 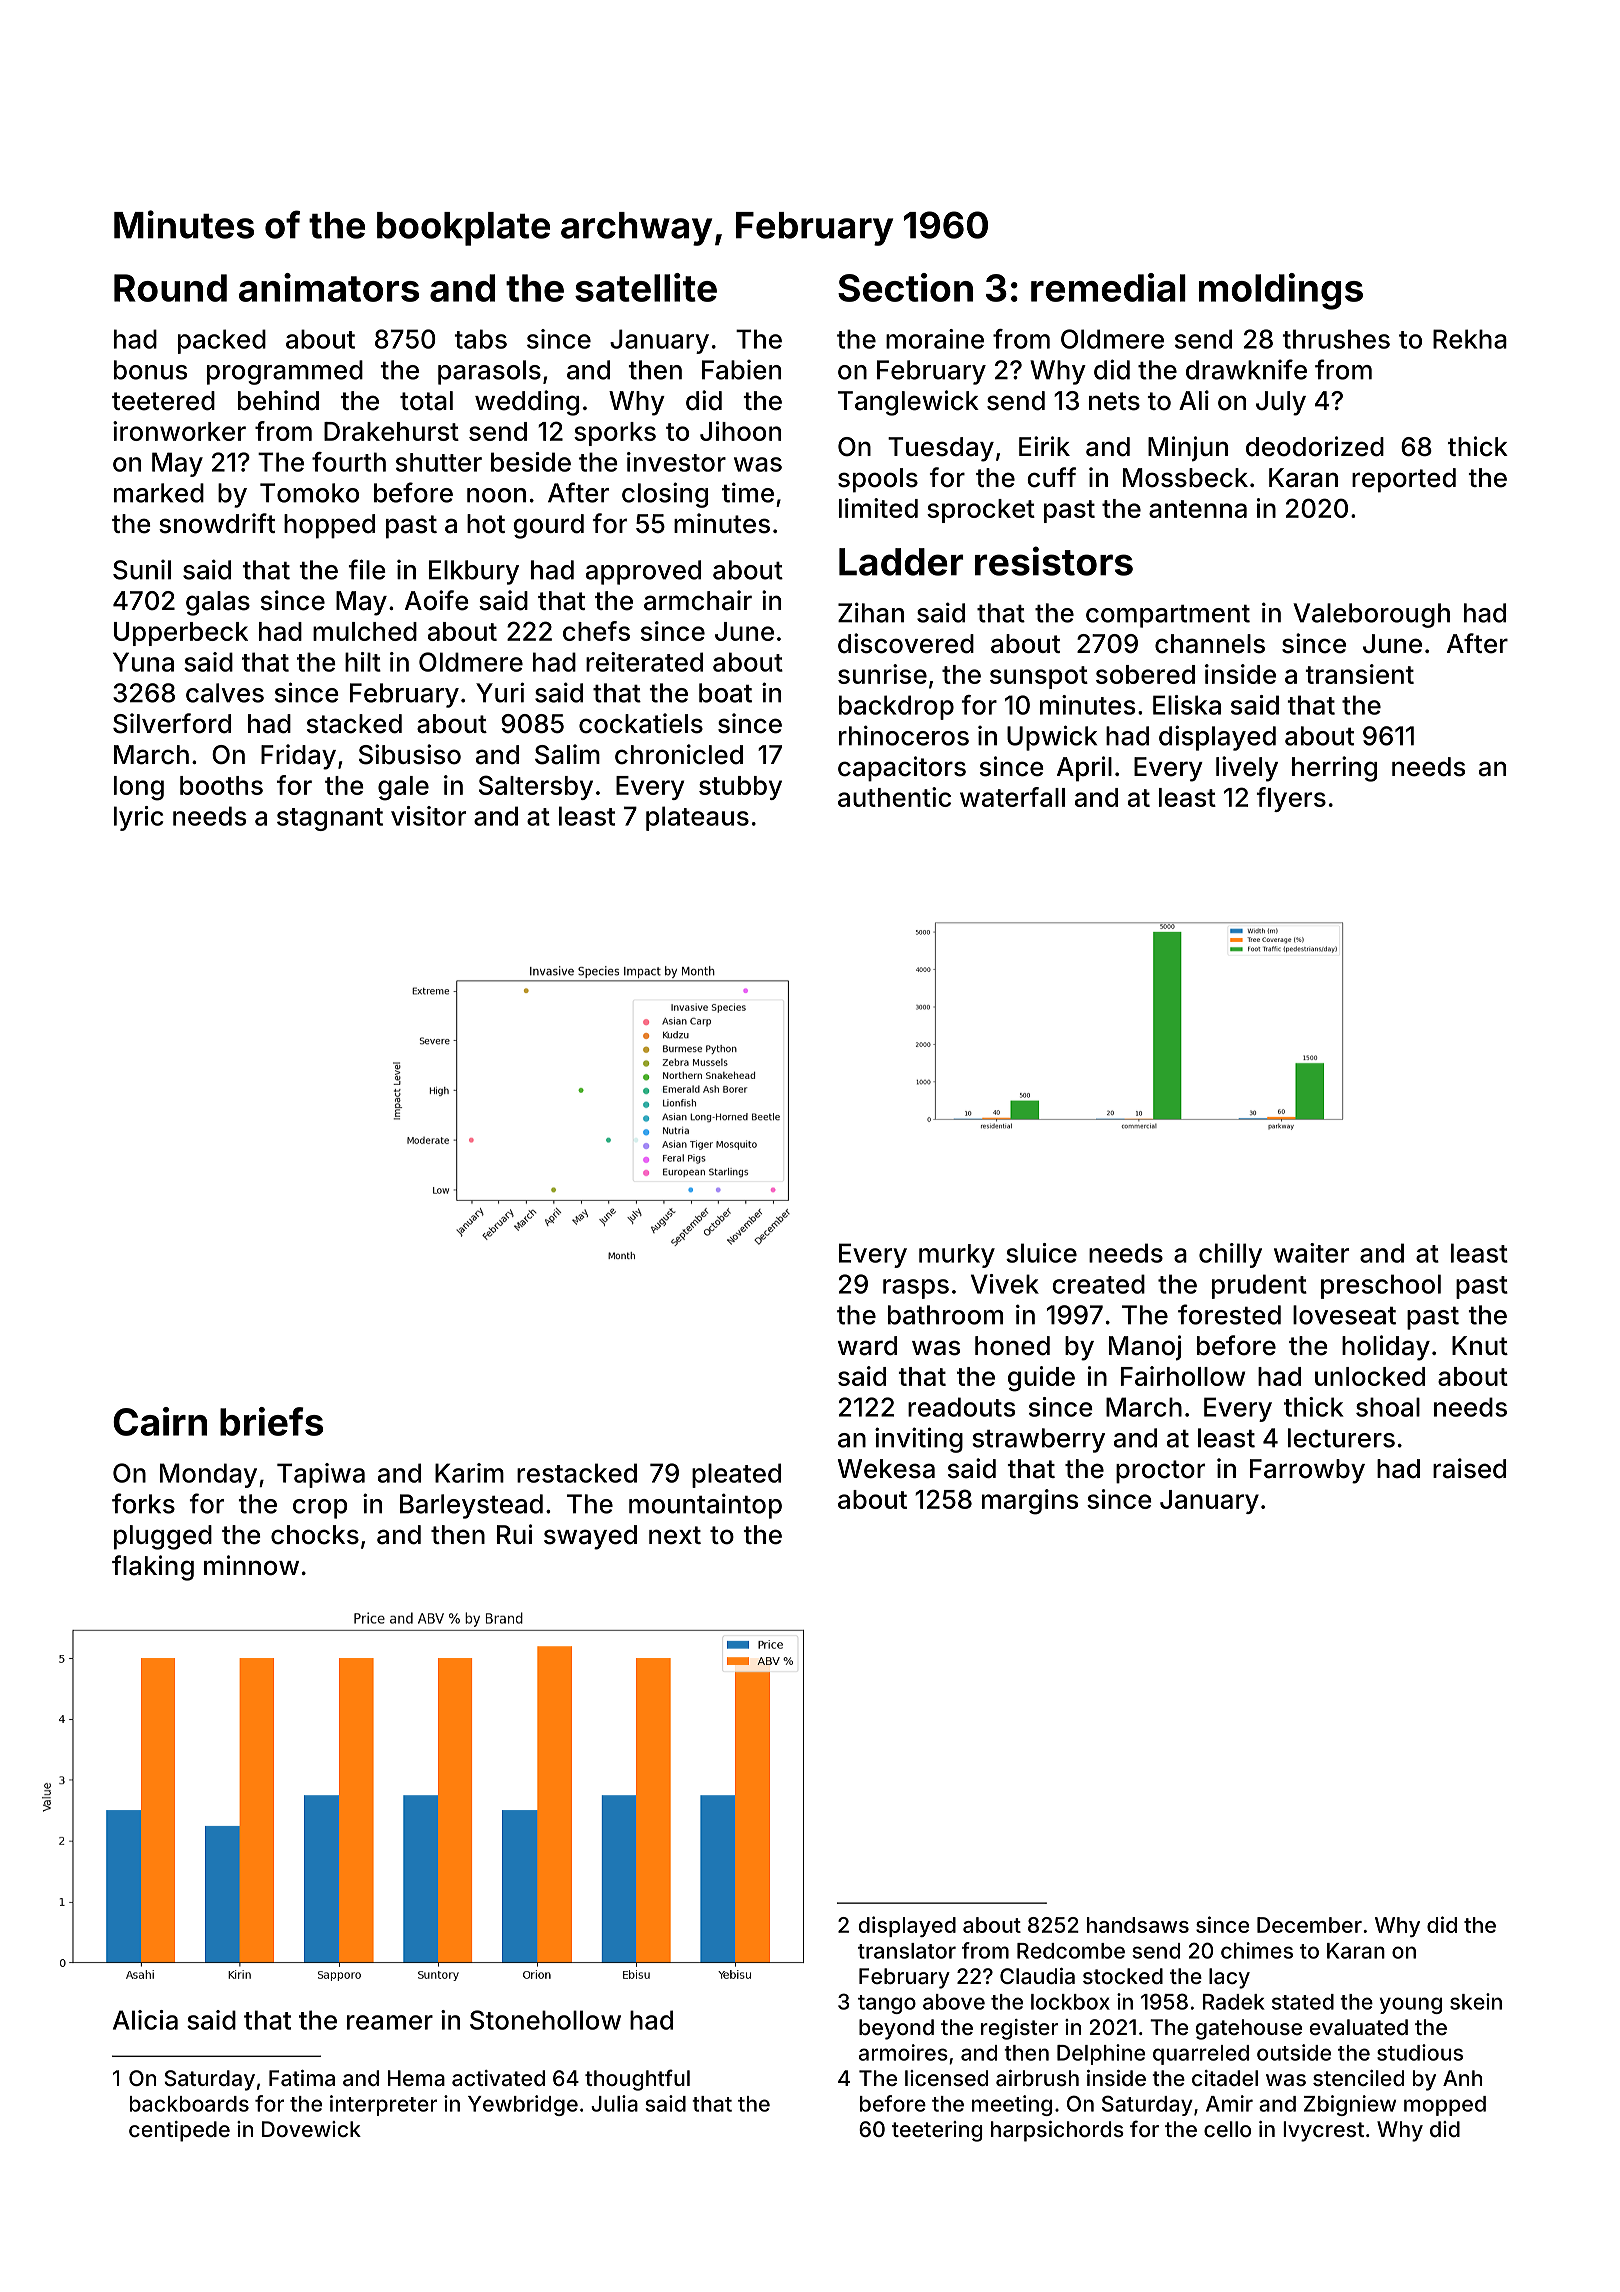 I want to click on reported, so click(x=1404, y=480).
